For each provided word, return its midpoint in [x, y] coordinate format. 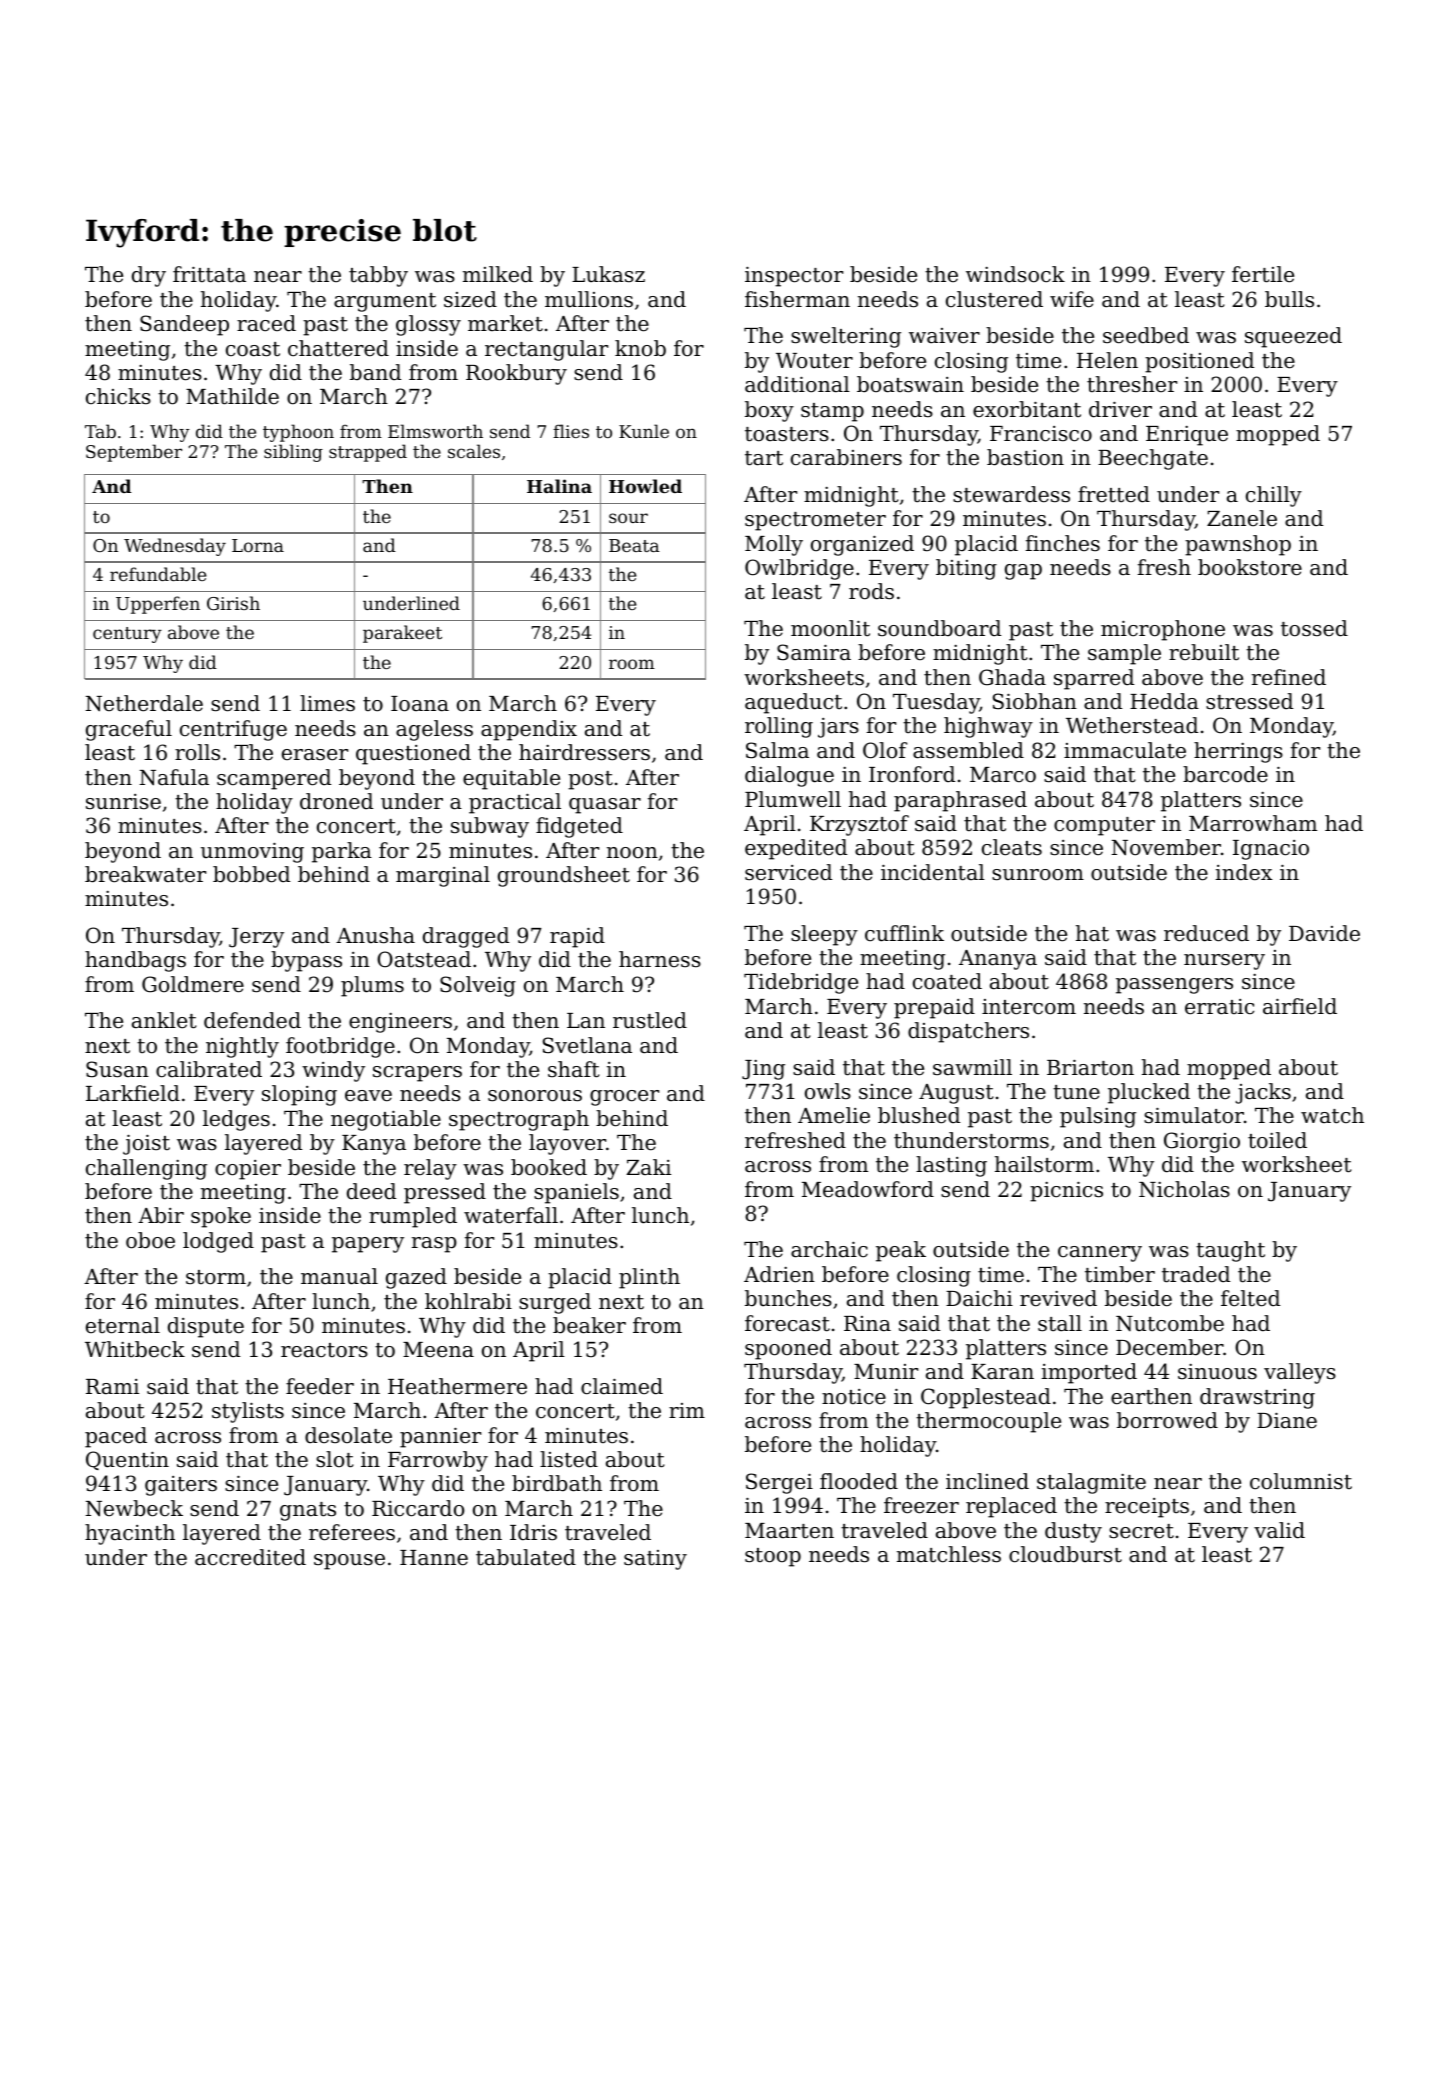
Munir [886, 1372]
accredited [250, 1557]
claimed [622, 1386]
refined [1289, 677]
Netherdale [144, 703]
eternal [123, 1325]
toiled [1277, 1140]
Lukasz [608, 274]
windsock [1015, 274]
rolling [779, 727]
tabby [378, 276]
